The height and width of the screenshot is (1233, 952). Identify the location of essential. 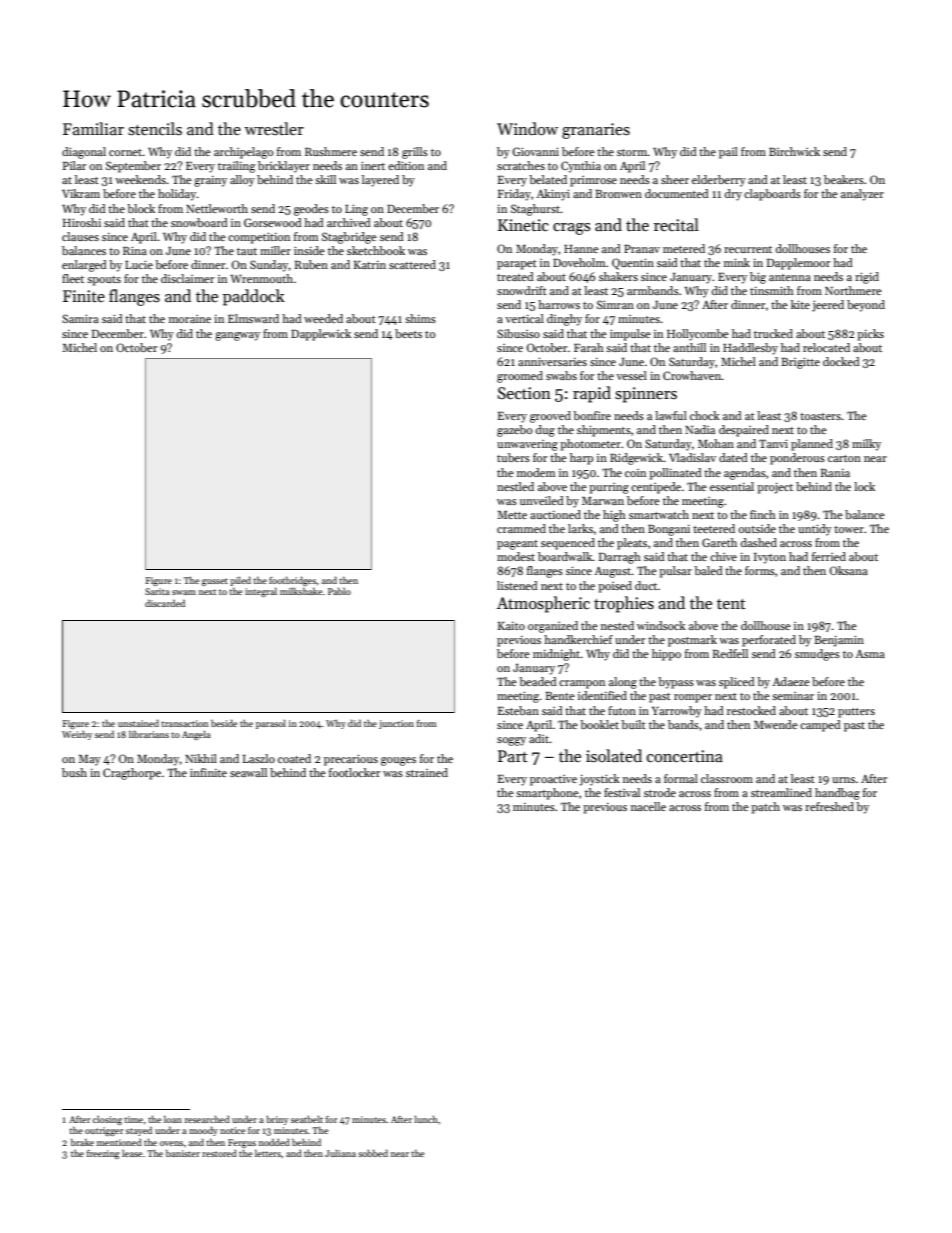
(732, 486).
